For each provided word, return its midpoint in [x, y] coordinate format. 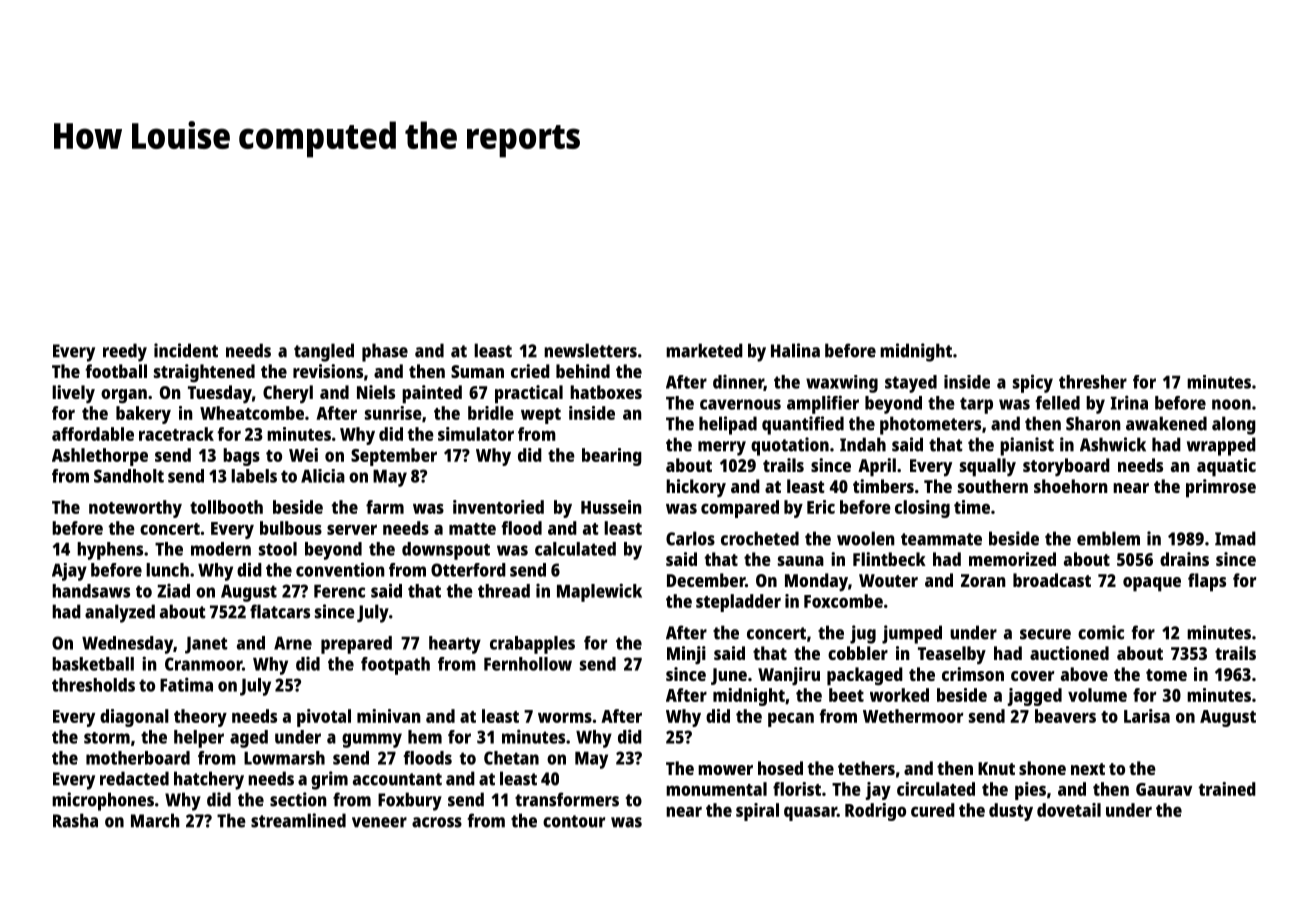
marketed [704, 350]
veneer [379, 822]
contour [574, 821]
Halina [795, 350]
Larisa [1147, 716]
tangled [324, 352]
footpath [395, 666]
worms [565, 717]
